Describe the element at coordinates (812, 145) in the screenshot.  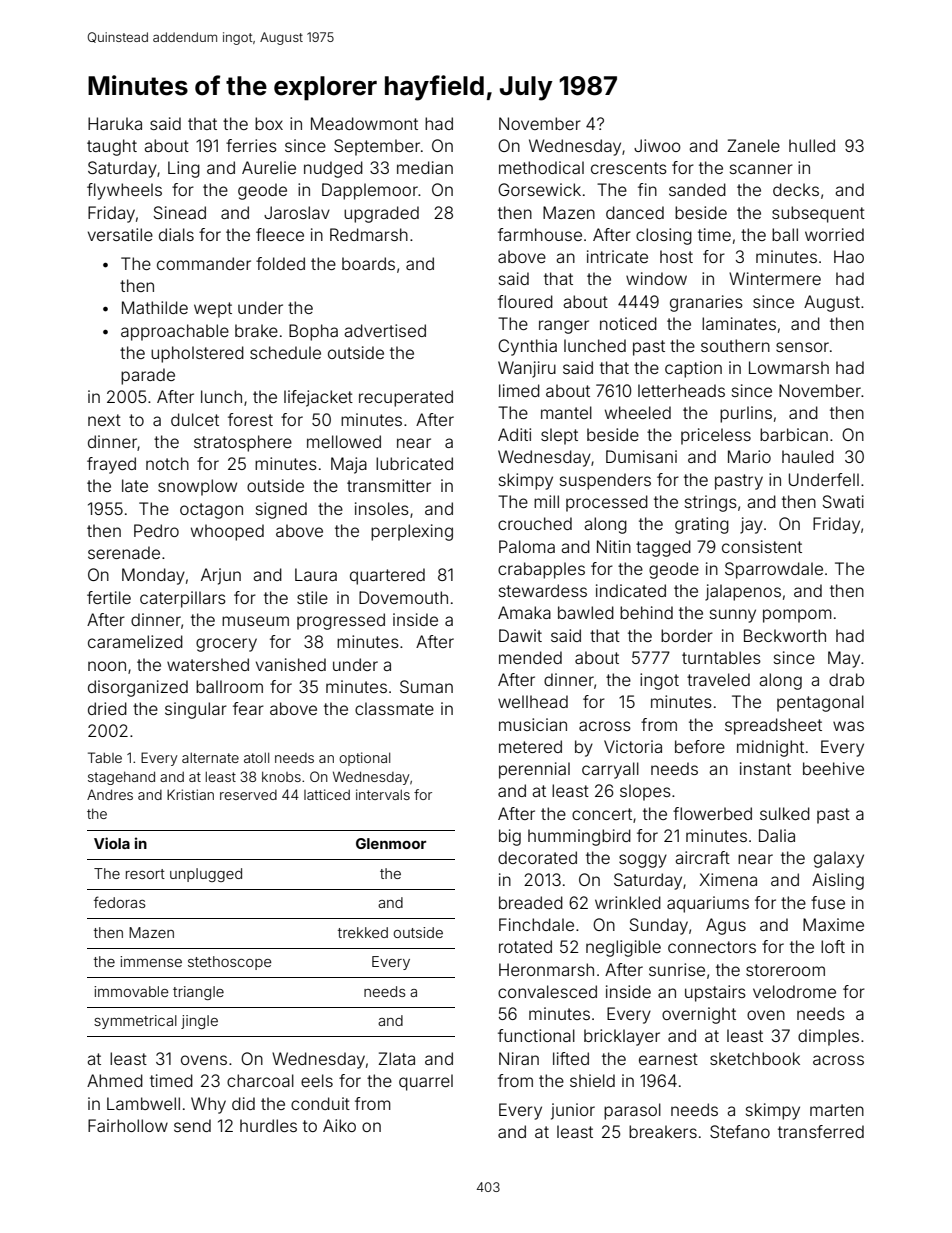
I see `hulled` at that location.
